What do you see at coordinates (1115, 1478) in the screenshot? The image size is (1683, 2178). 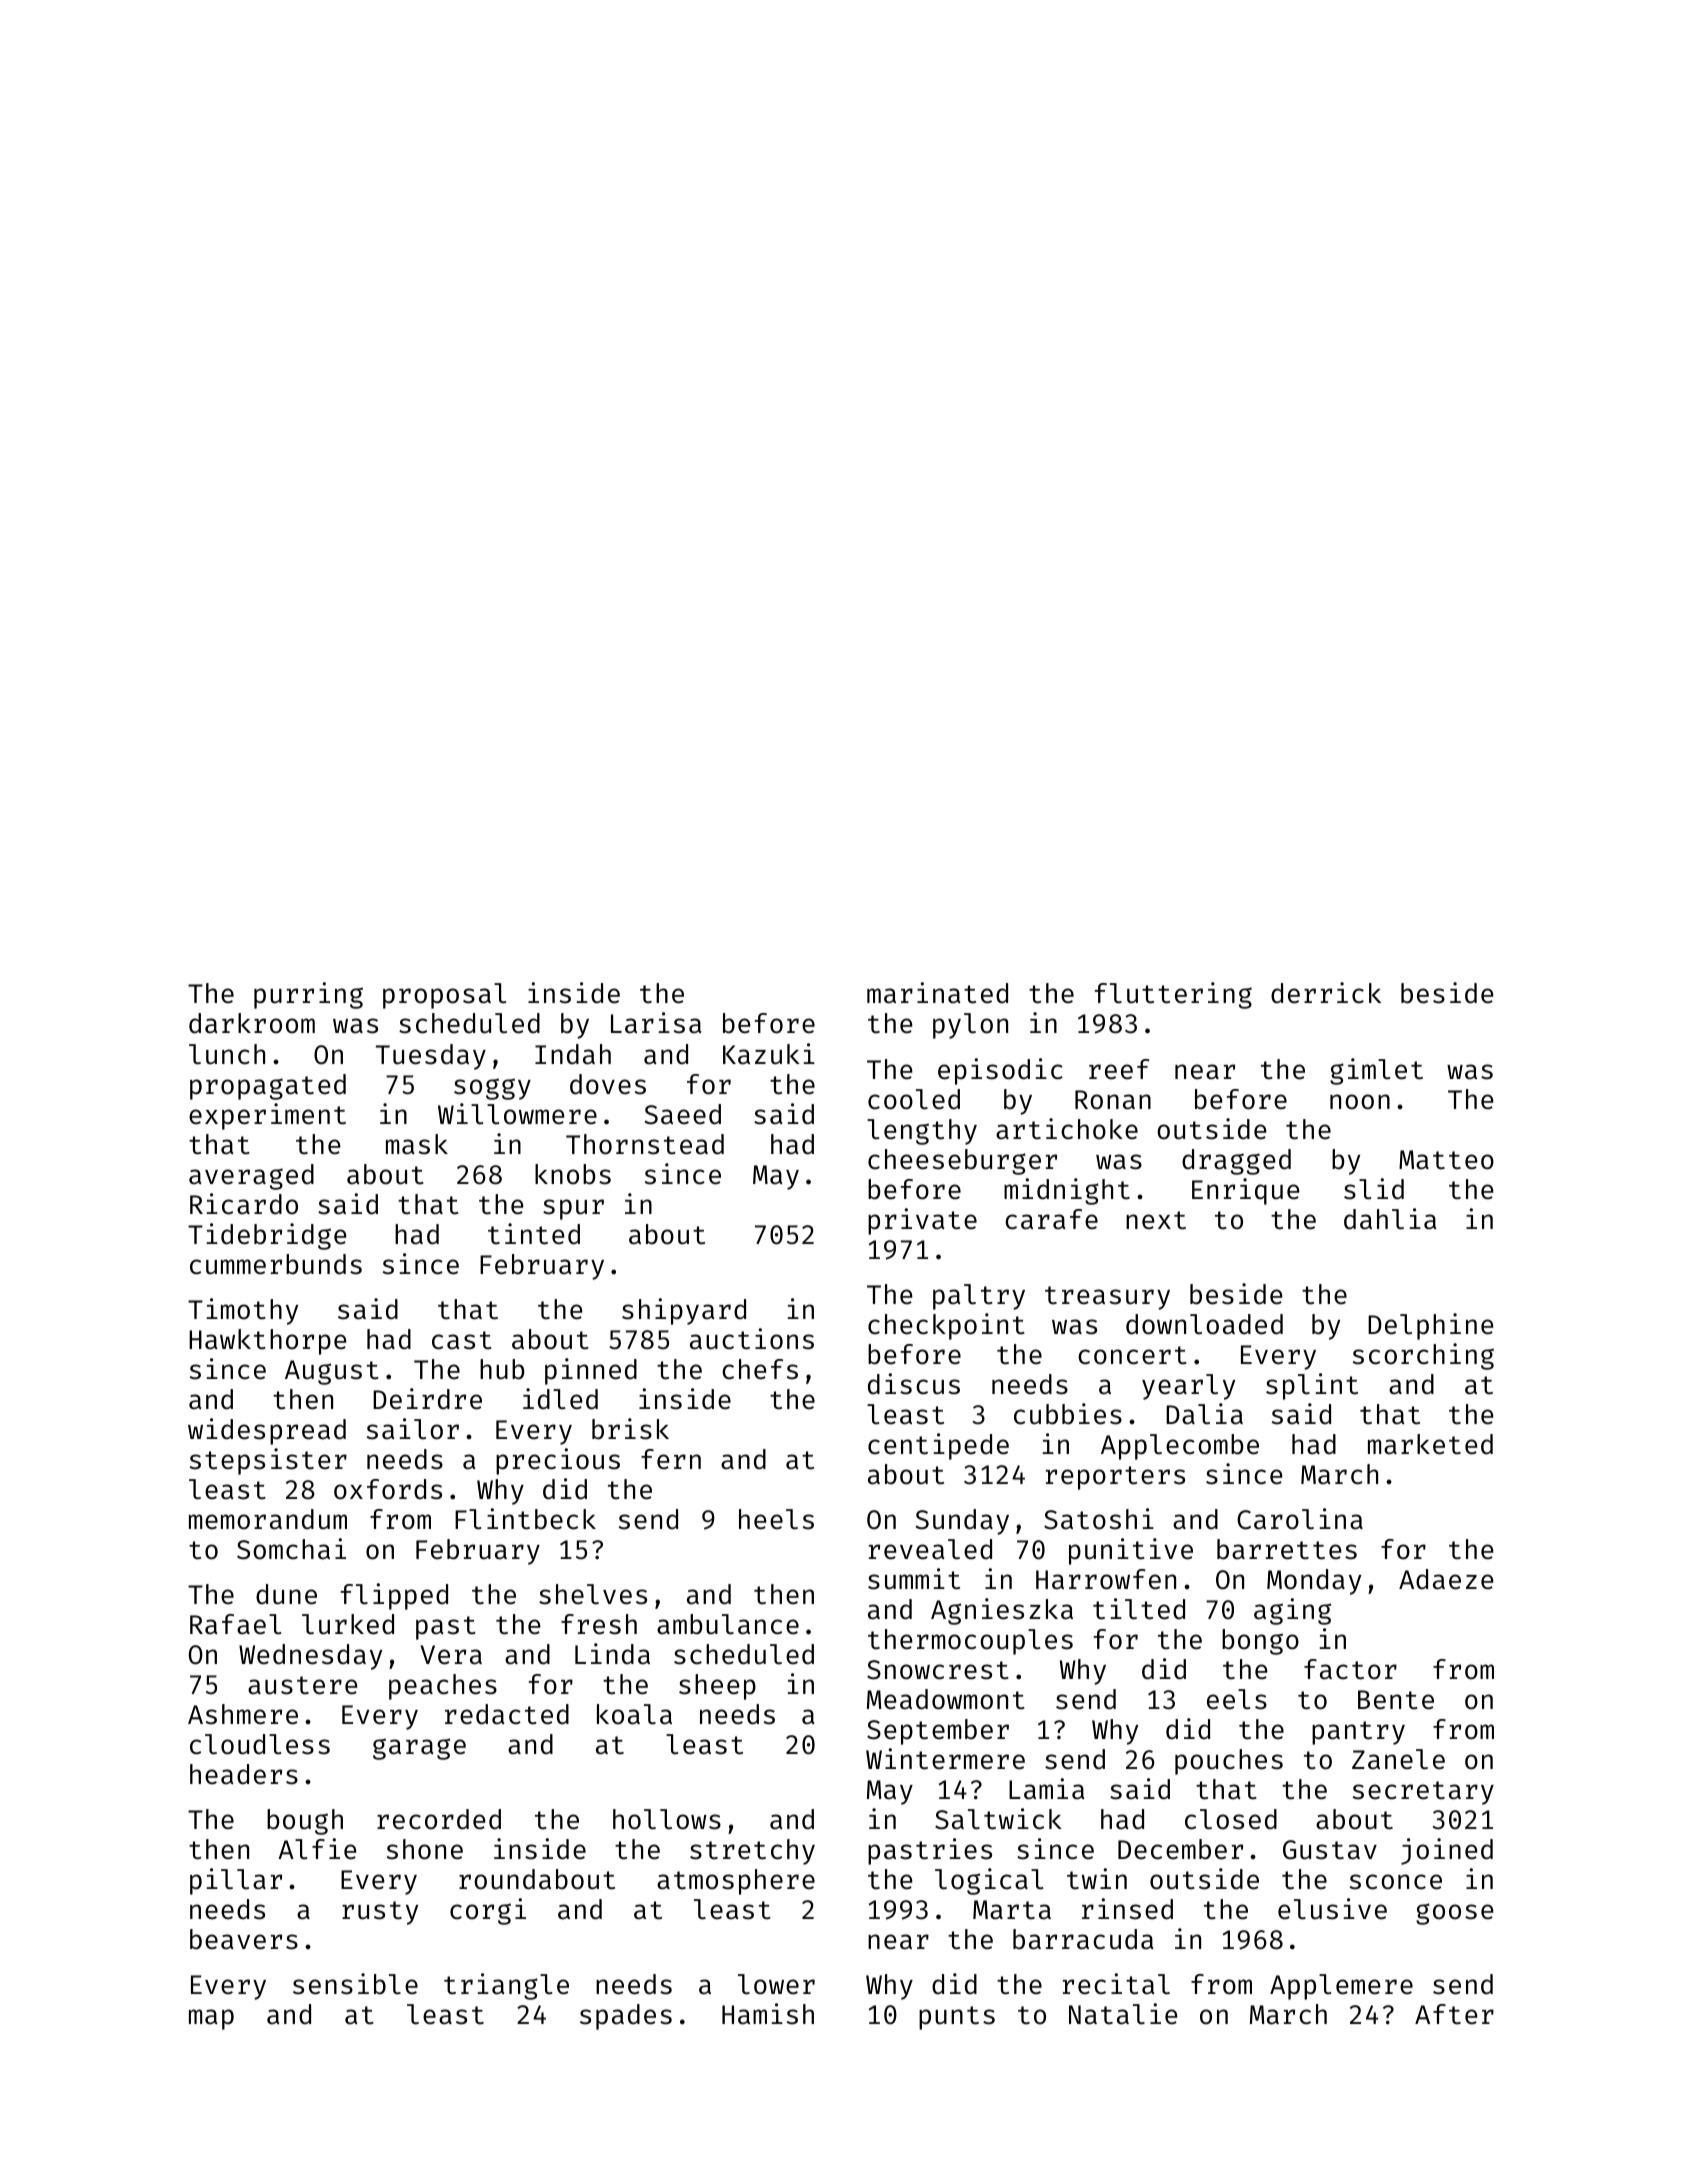 I see `reporters` at bounding box center [1115, 1478].
